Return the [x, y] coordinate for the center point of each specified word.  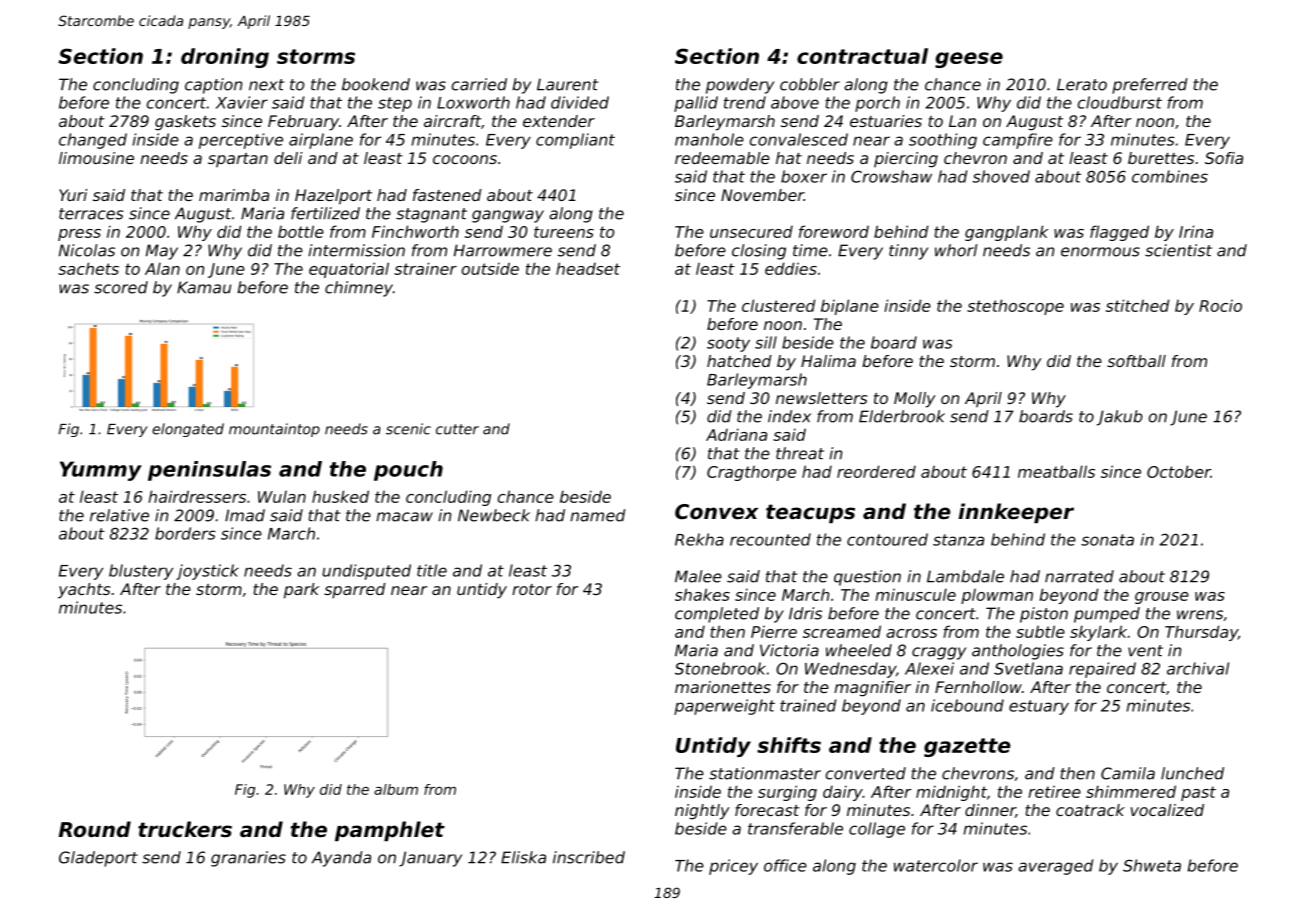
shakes [702, 594]
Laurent [567, 84]
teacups [810, 513]
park [301, 591]
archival [1198, 668]
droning [225, 58]
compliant [575, 141]
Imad [245, 515]
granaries [248, 859]
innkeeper [1016, 513]
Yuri [73, 195]
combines [1170, 176]
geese [969, 60]
